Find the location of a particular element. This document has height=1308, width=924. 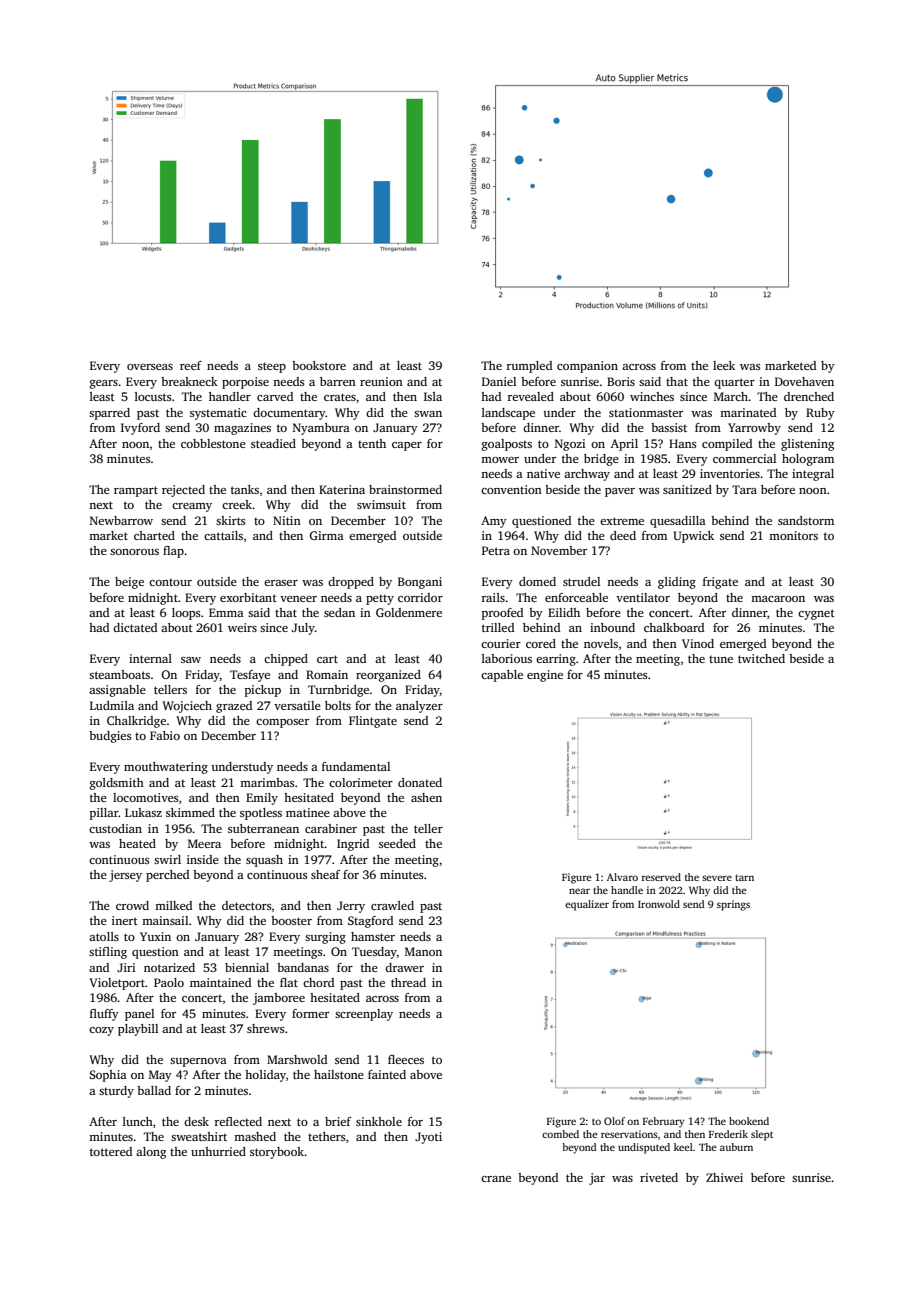

budgies is located at coordinates (110, 737).
